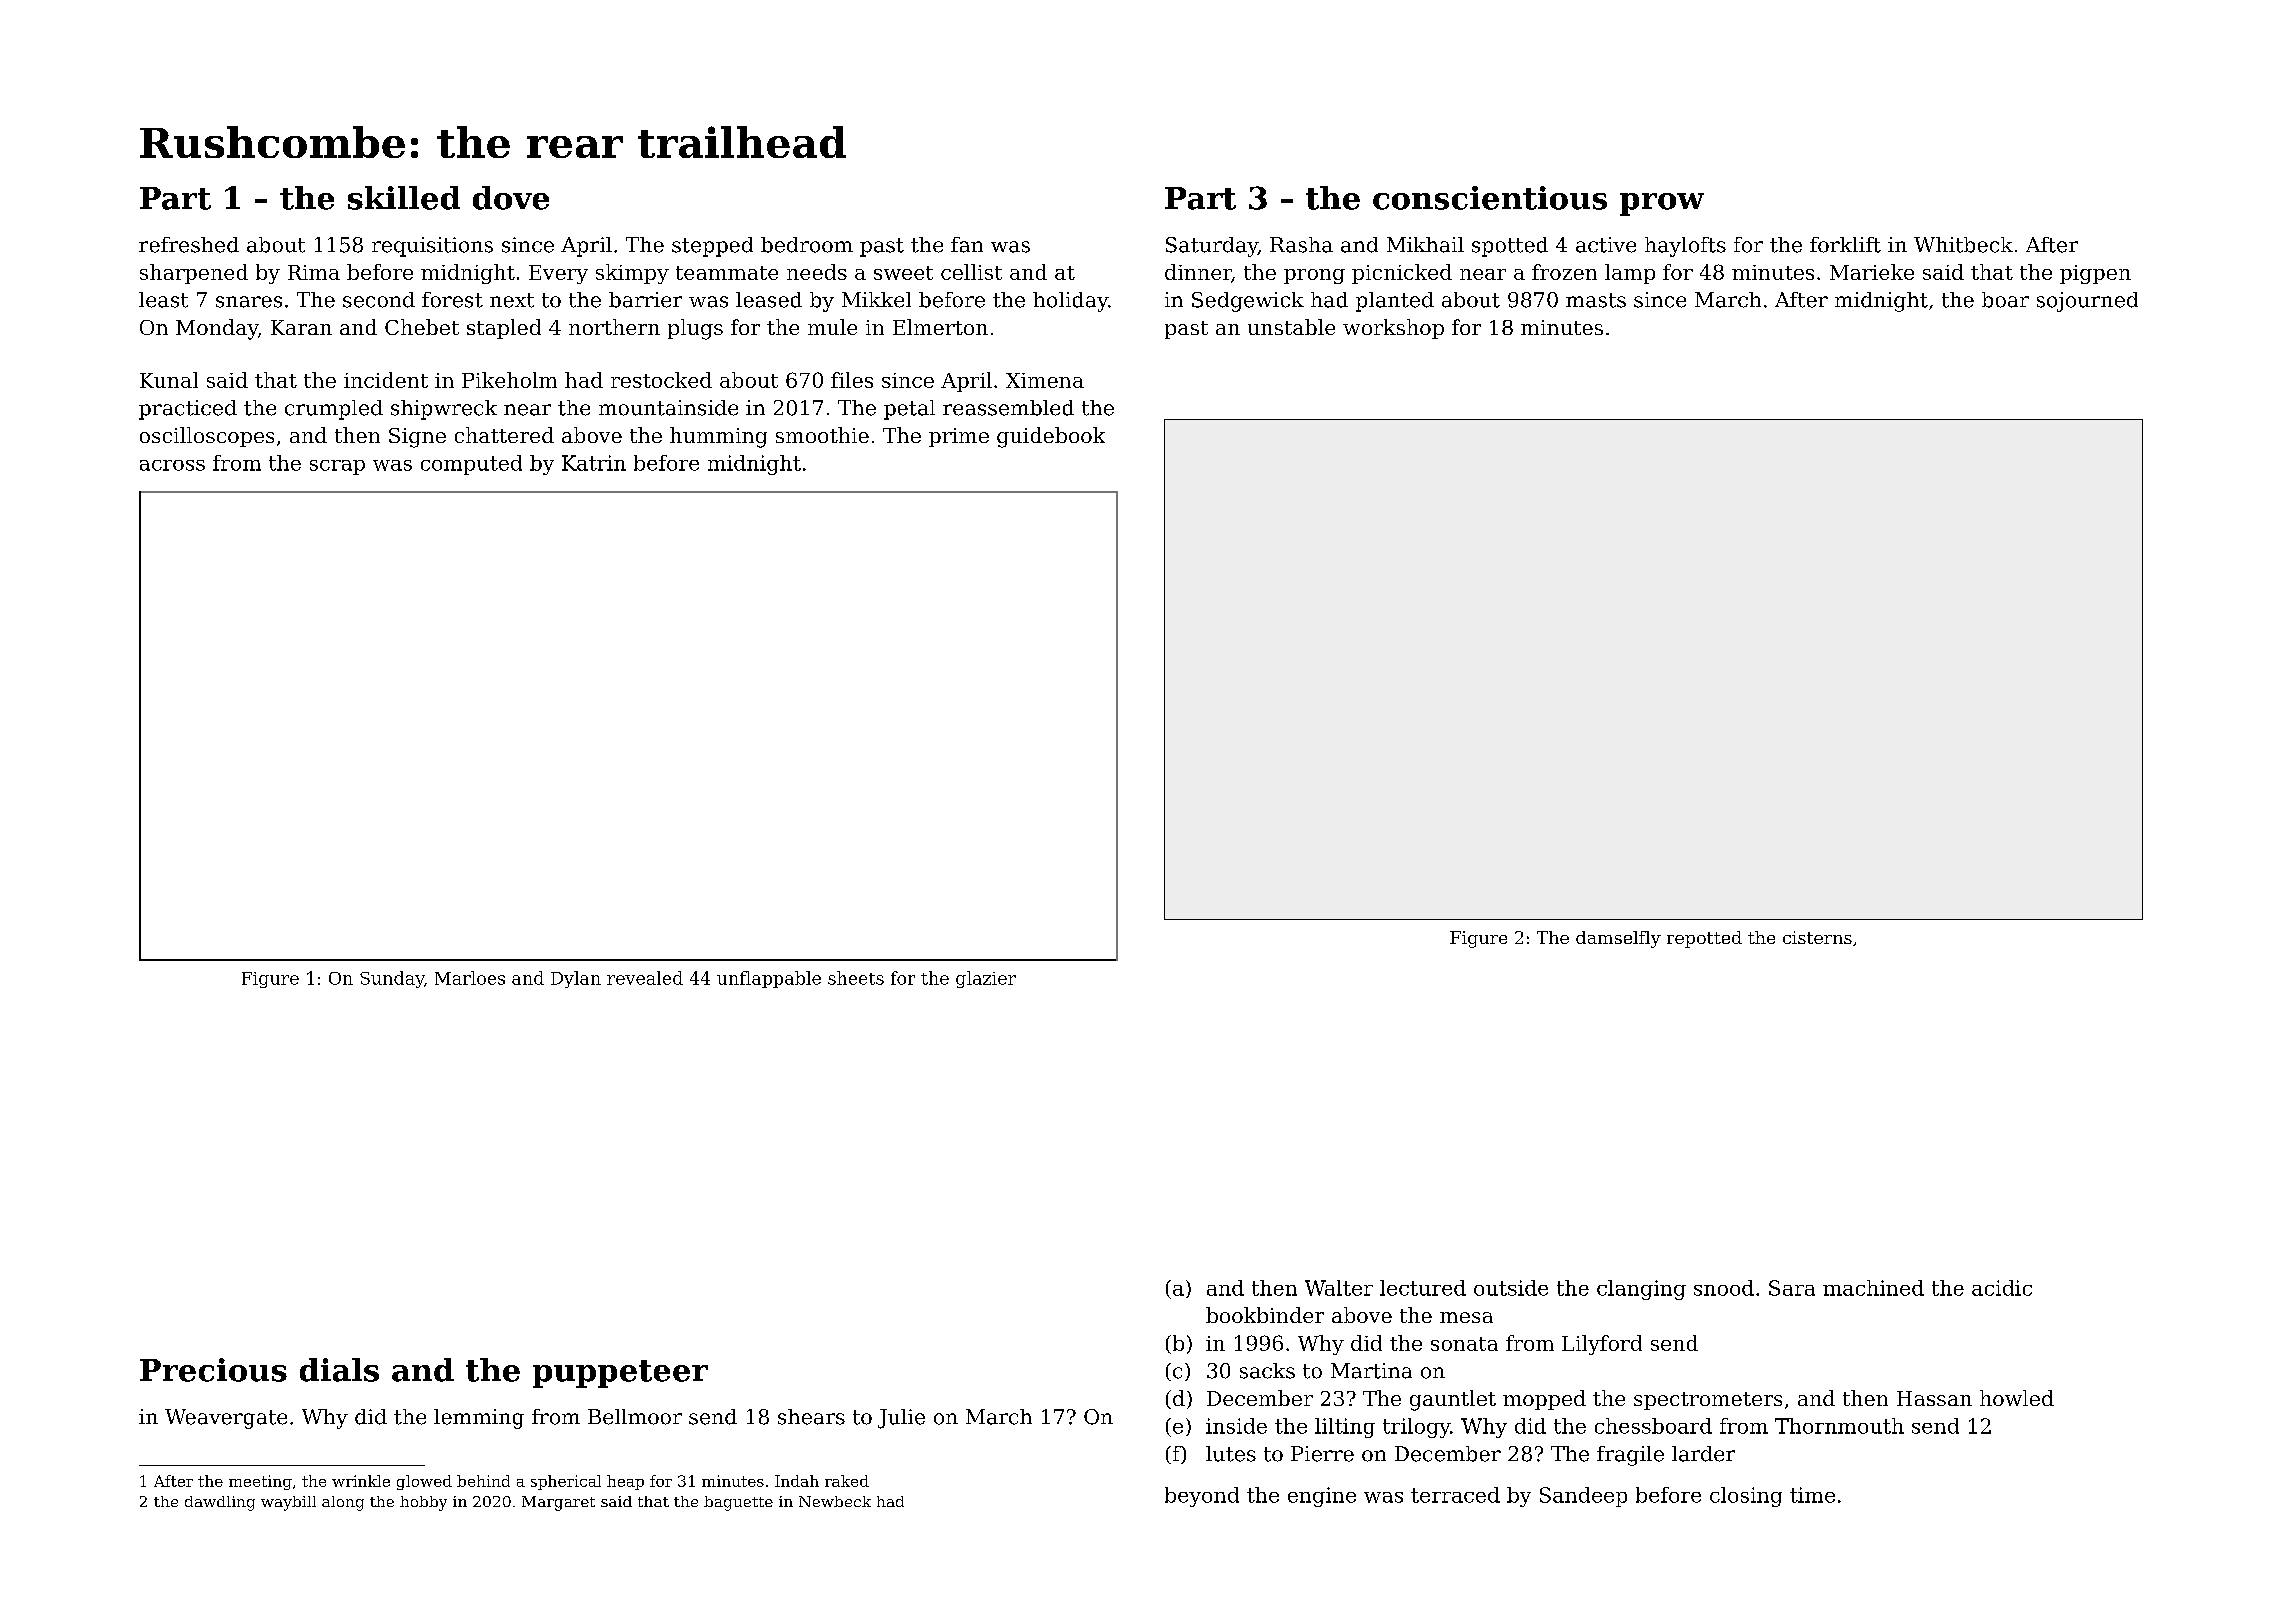 This image has width=2282, height=1614. What do you see at coordinates (594, 463) in the image?
I see `Katrin` at bounding box center [594, 463].
